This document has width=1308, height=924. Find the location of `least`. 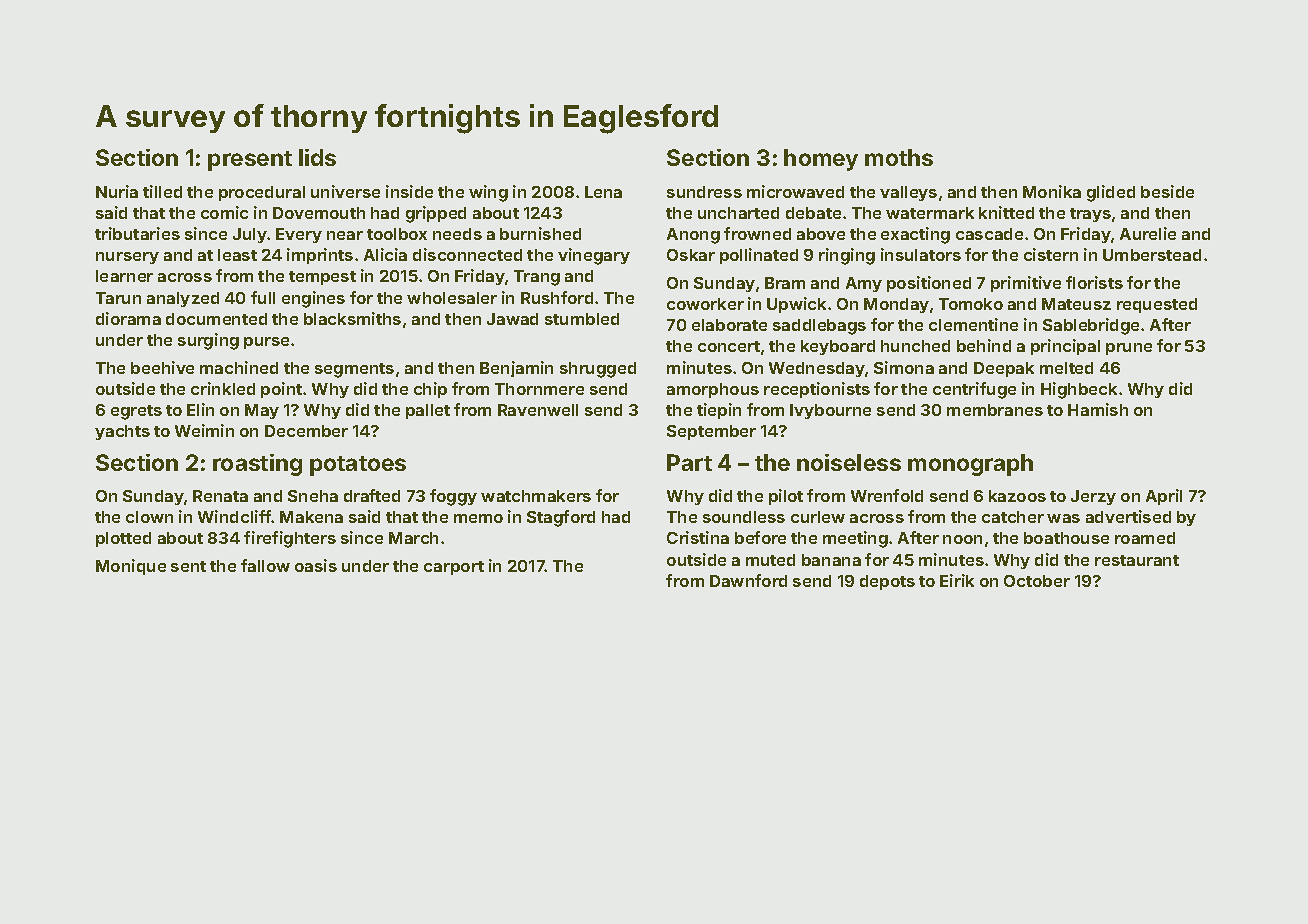

least is located at coordinates (237, 255).
